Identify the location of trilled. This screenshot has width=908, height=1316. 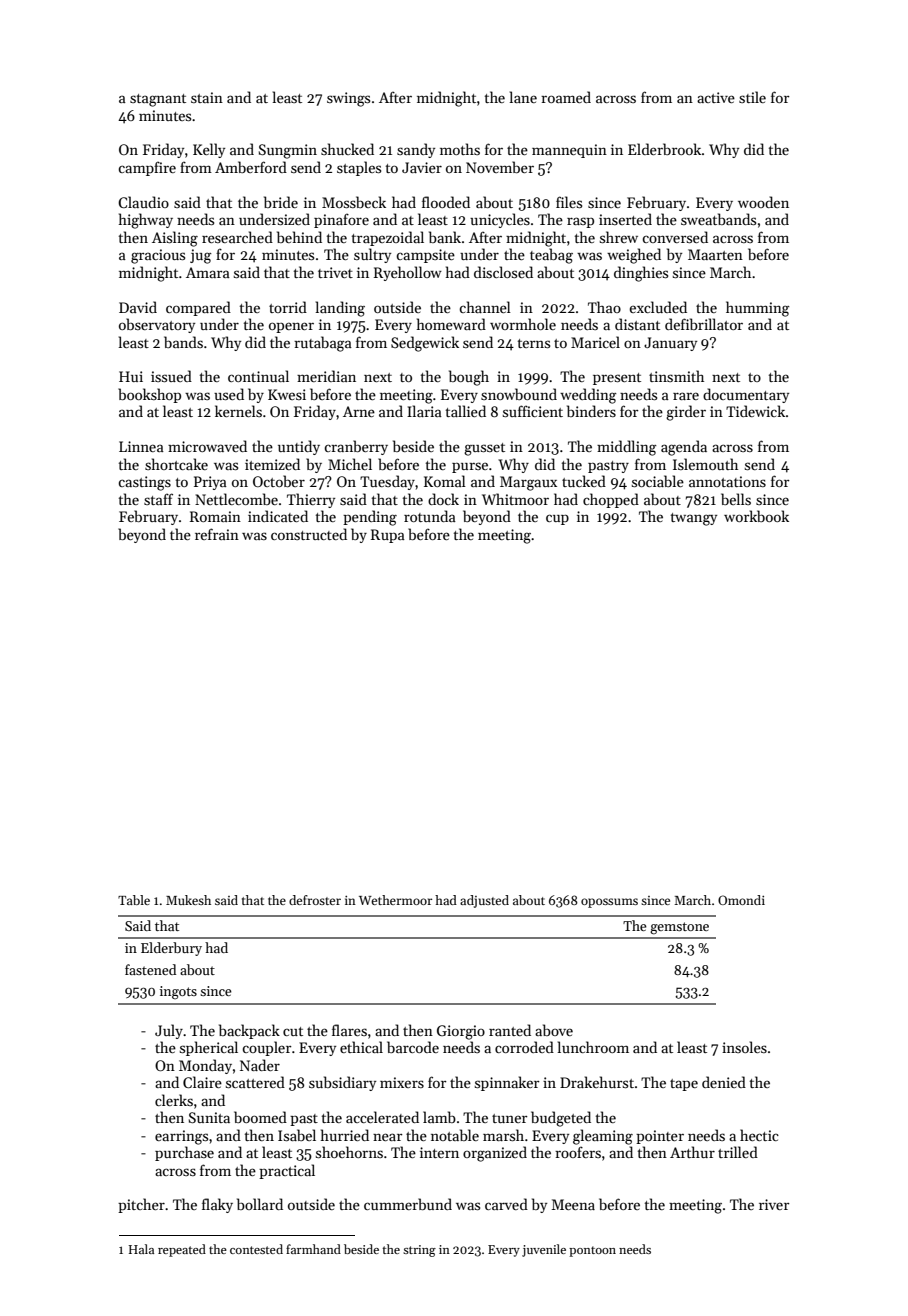
(738, 1152).
